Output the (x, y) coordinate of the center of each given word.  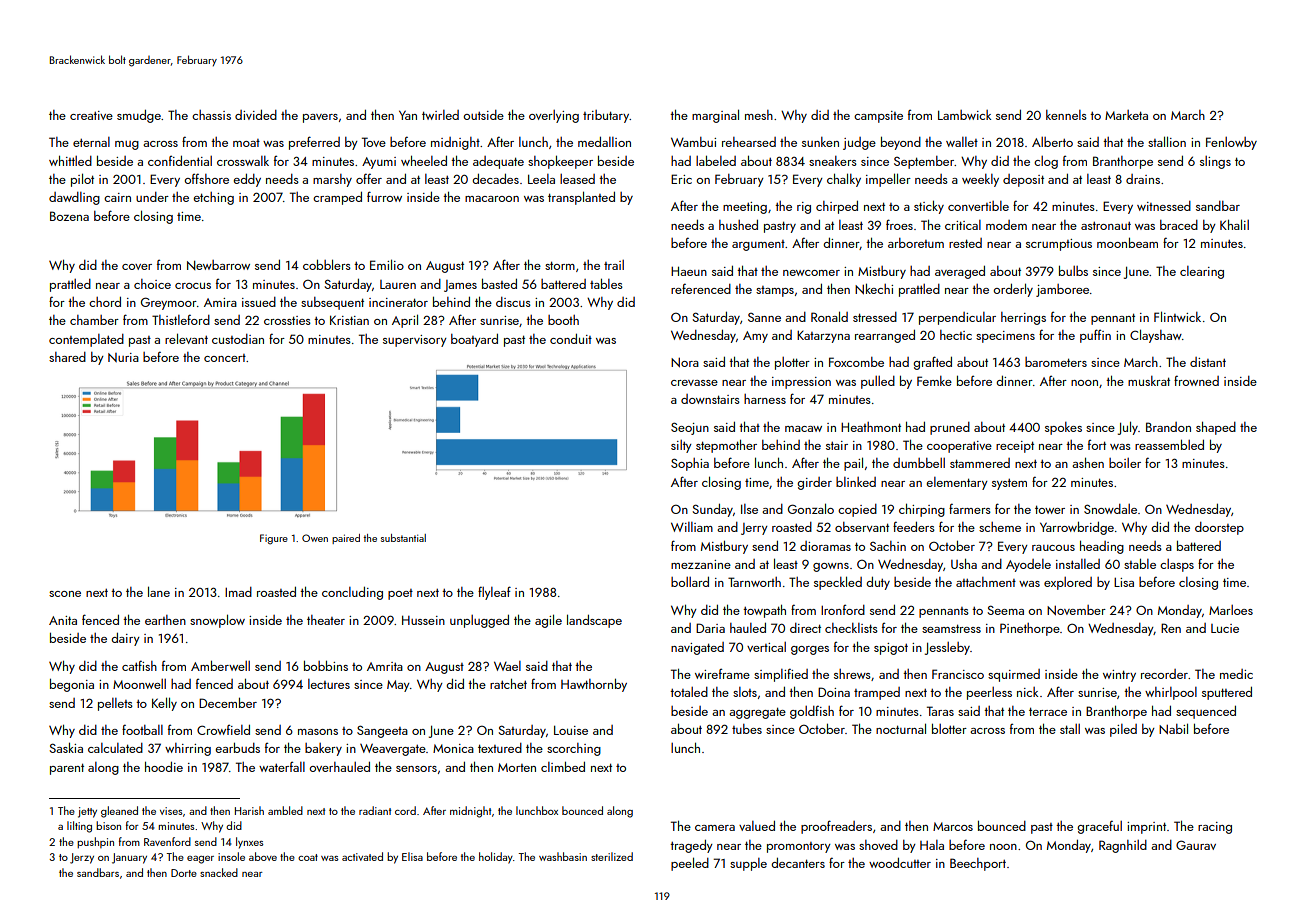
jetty (87, 812)
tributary (606, 116)
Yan (408, 115)
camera (715, 828)
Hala (932, 845)
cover (137, 267)
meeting (745, 208)
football (142, 729)
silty (681, 446)
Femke (934, 381)
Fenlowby (1231, 143)
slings (1215, 162)
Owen (315, 538)
